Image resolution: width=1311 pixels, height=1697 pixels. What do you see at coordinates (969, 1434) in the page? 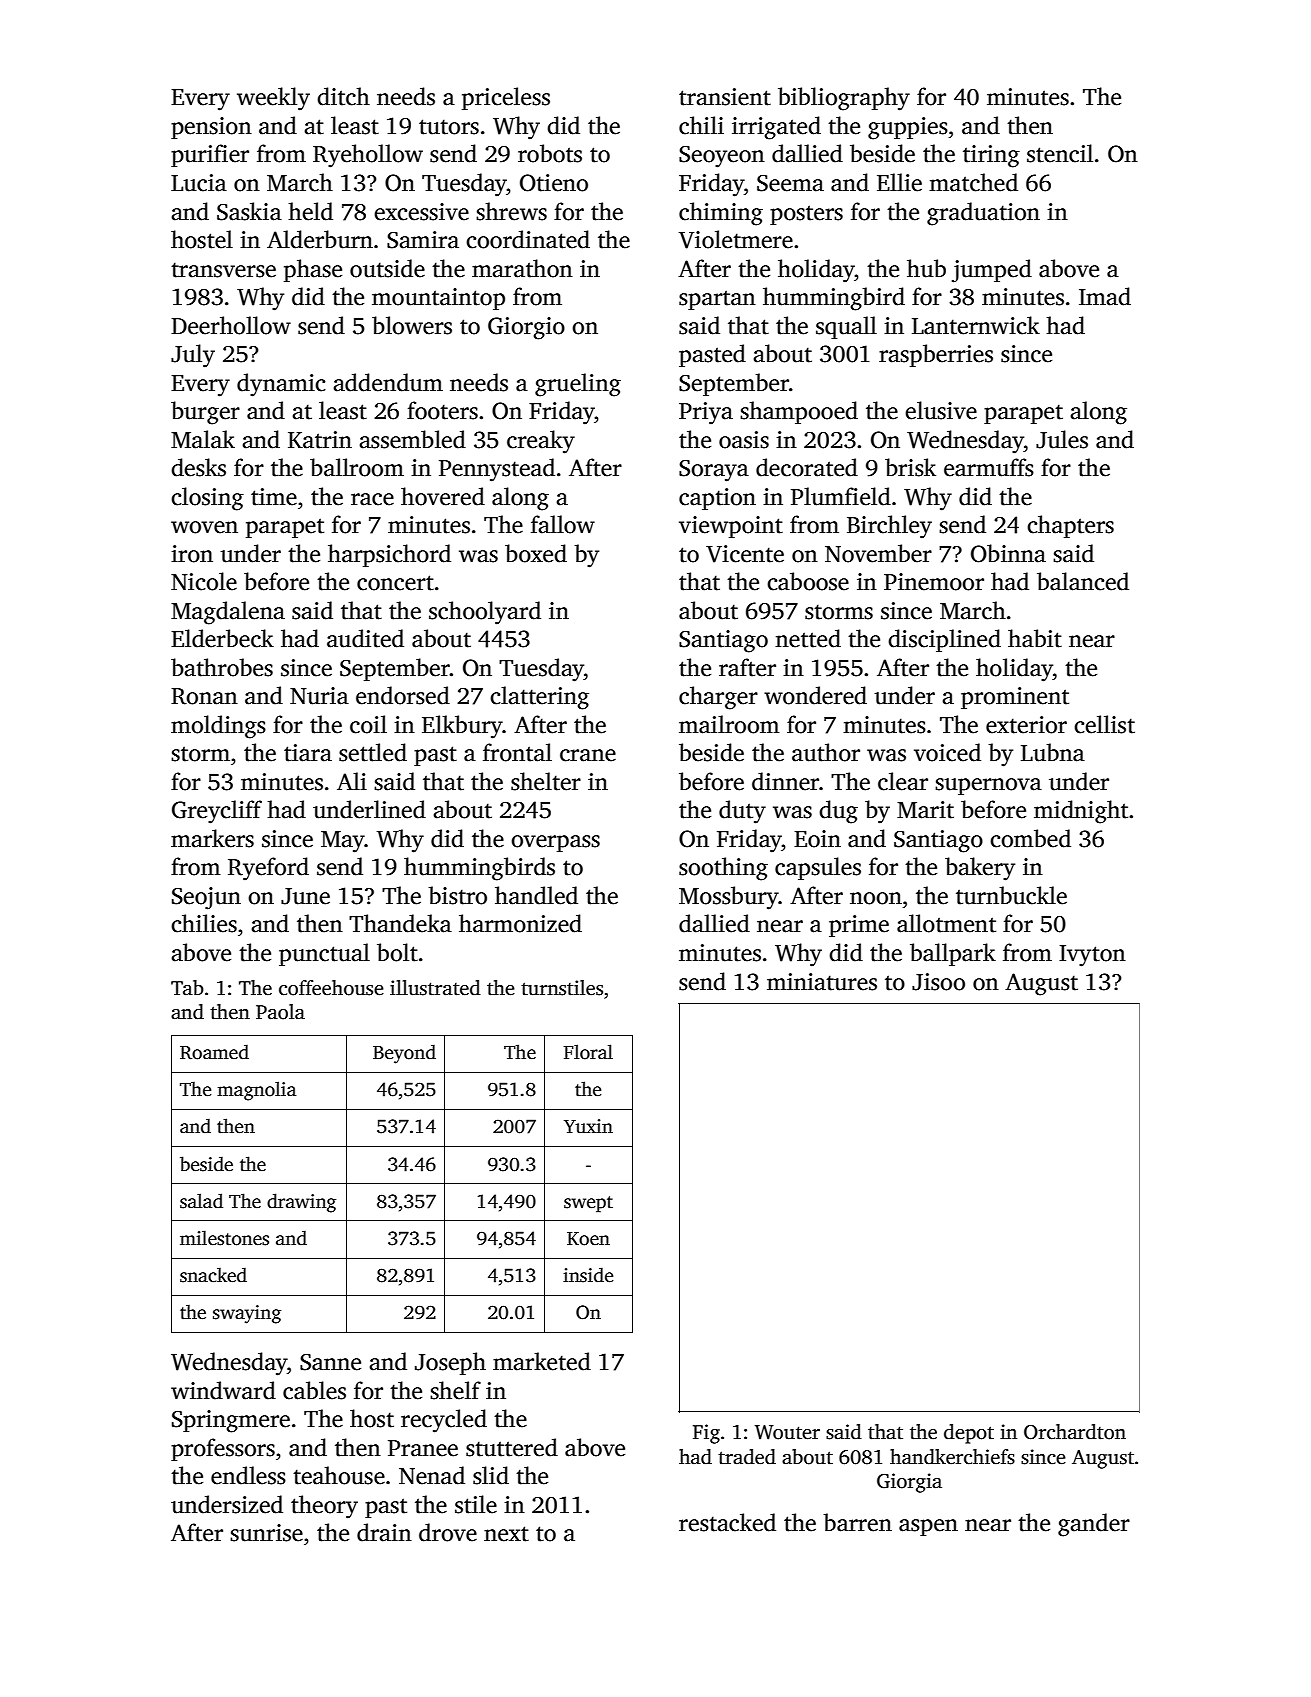
I see `depot` at bounding box center [969, 1434].
